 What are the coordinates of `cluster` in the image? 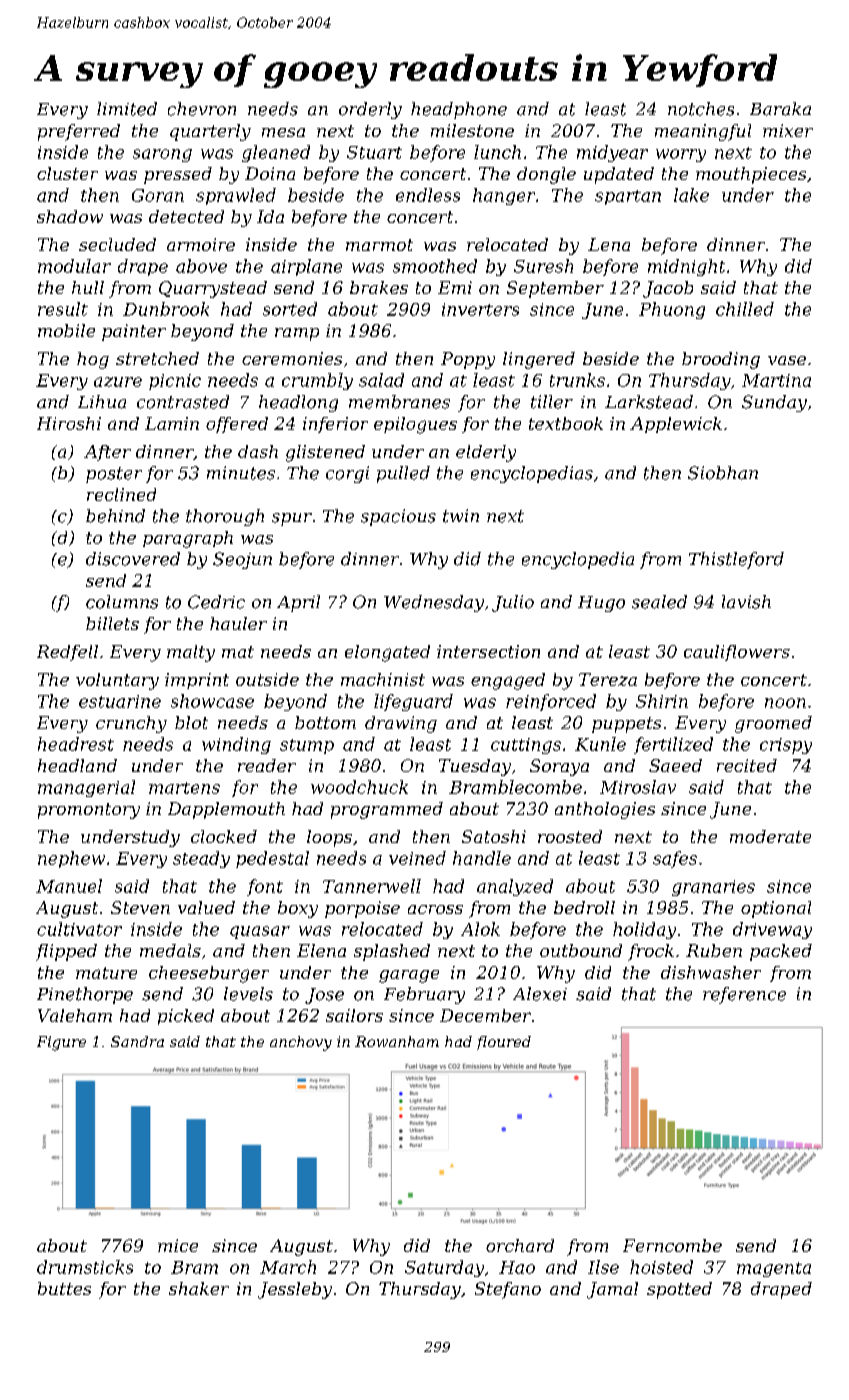 It's located at (67, 173).
